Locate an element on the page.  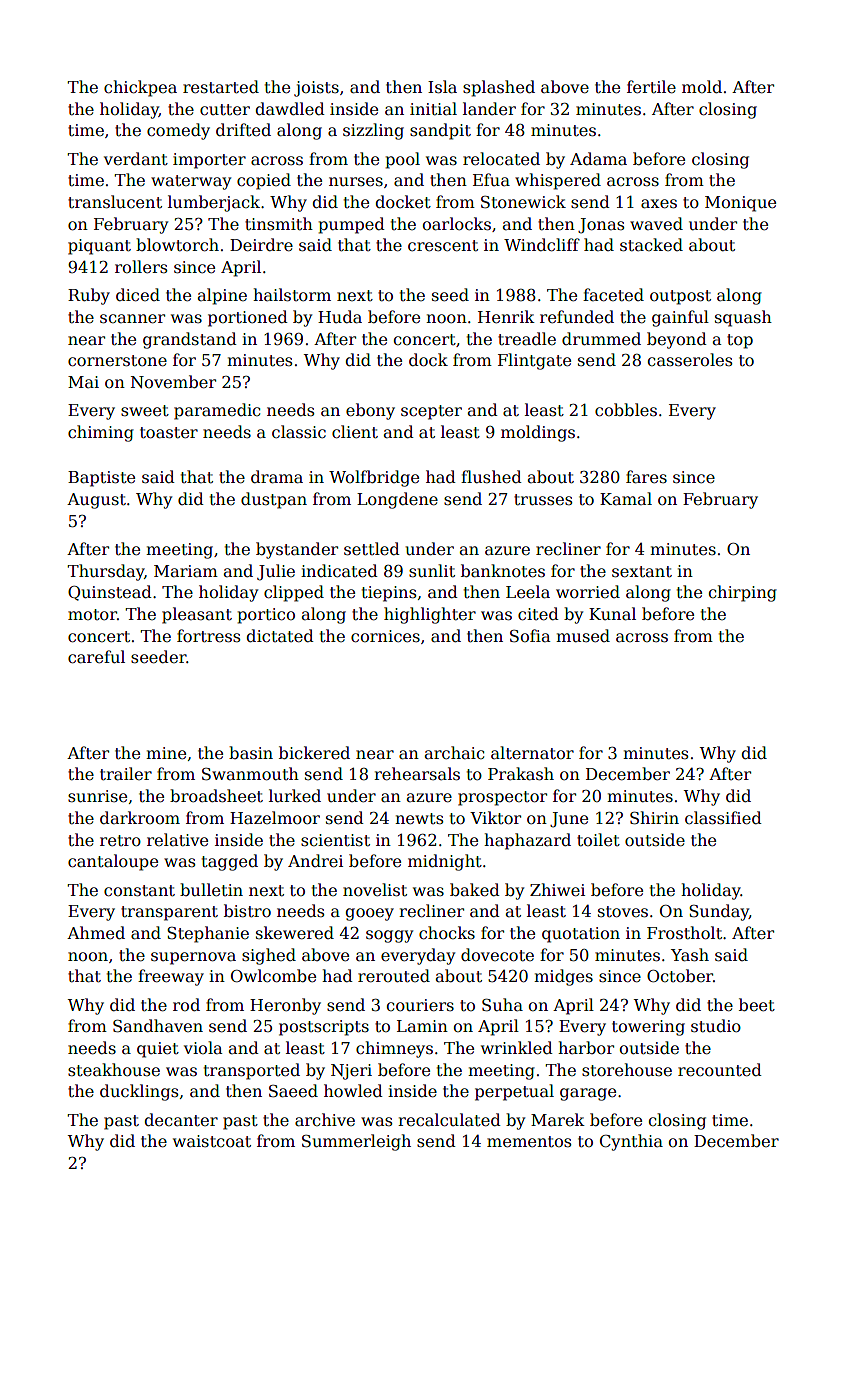
fertile is located at coordinates (651, 87).
